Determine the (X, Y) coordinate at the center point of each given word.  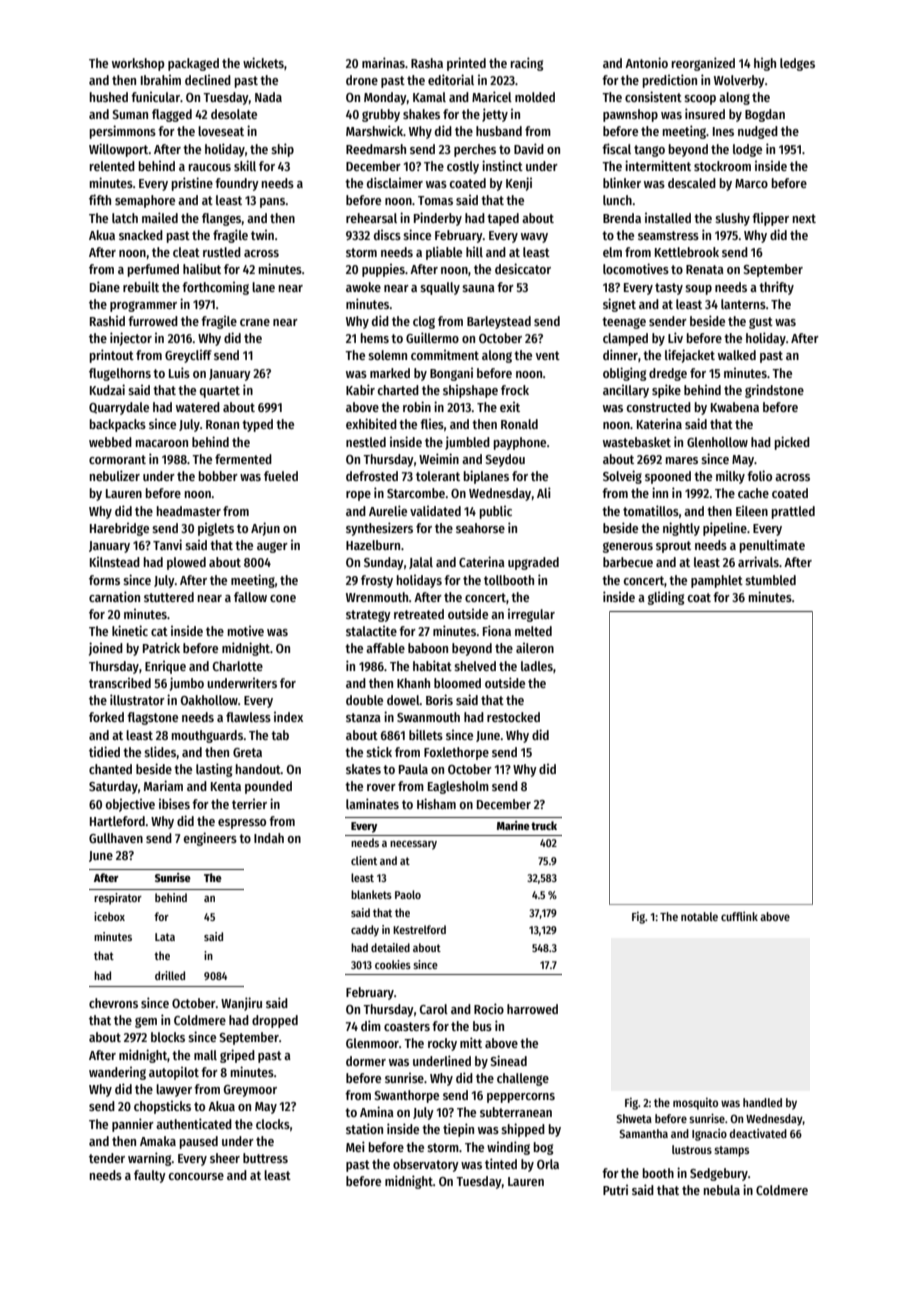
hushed (109, 97)
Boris (439, 699)
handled (762, 1102)
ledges (797, 64)
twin (262, 235)
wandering (117, 1073)
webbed (110, 442)
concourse (196, 1176)
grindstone (774, 391)
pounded (268, 787)
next (804, 218)
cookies (393, 964)
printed (466, 64)
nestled (366, 442)
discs (387, 235)
